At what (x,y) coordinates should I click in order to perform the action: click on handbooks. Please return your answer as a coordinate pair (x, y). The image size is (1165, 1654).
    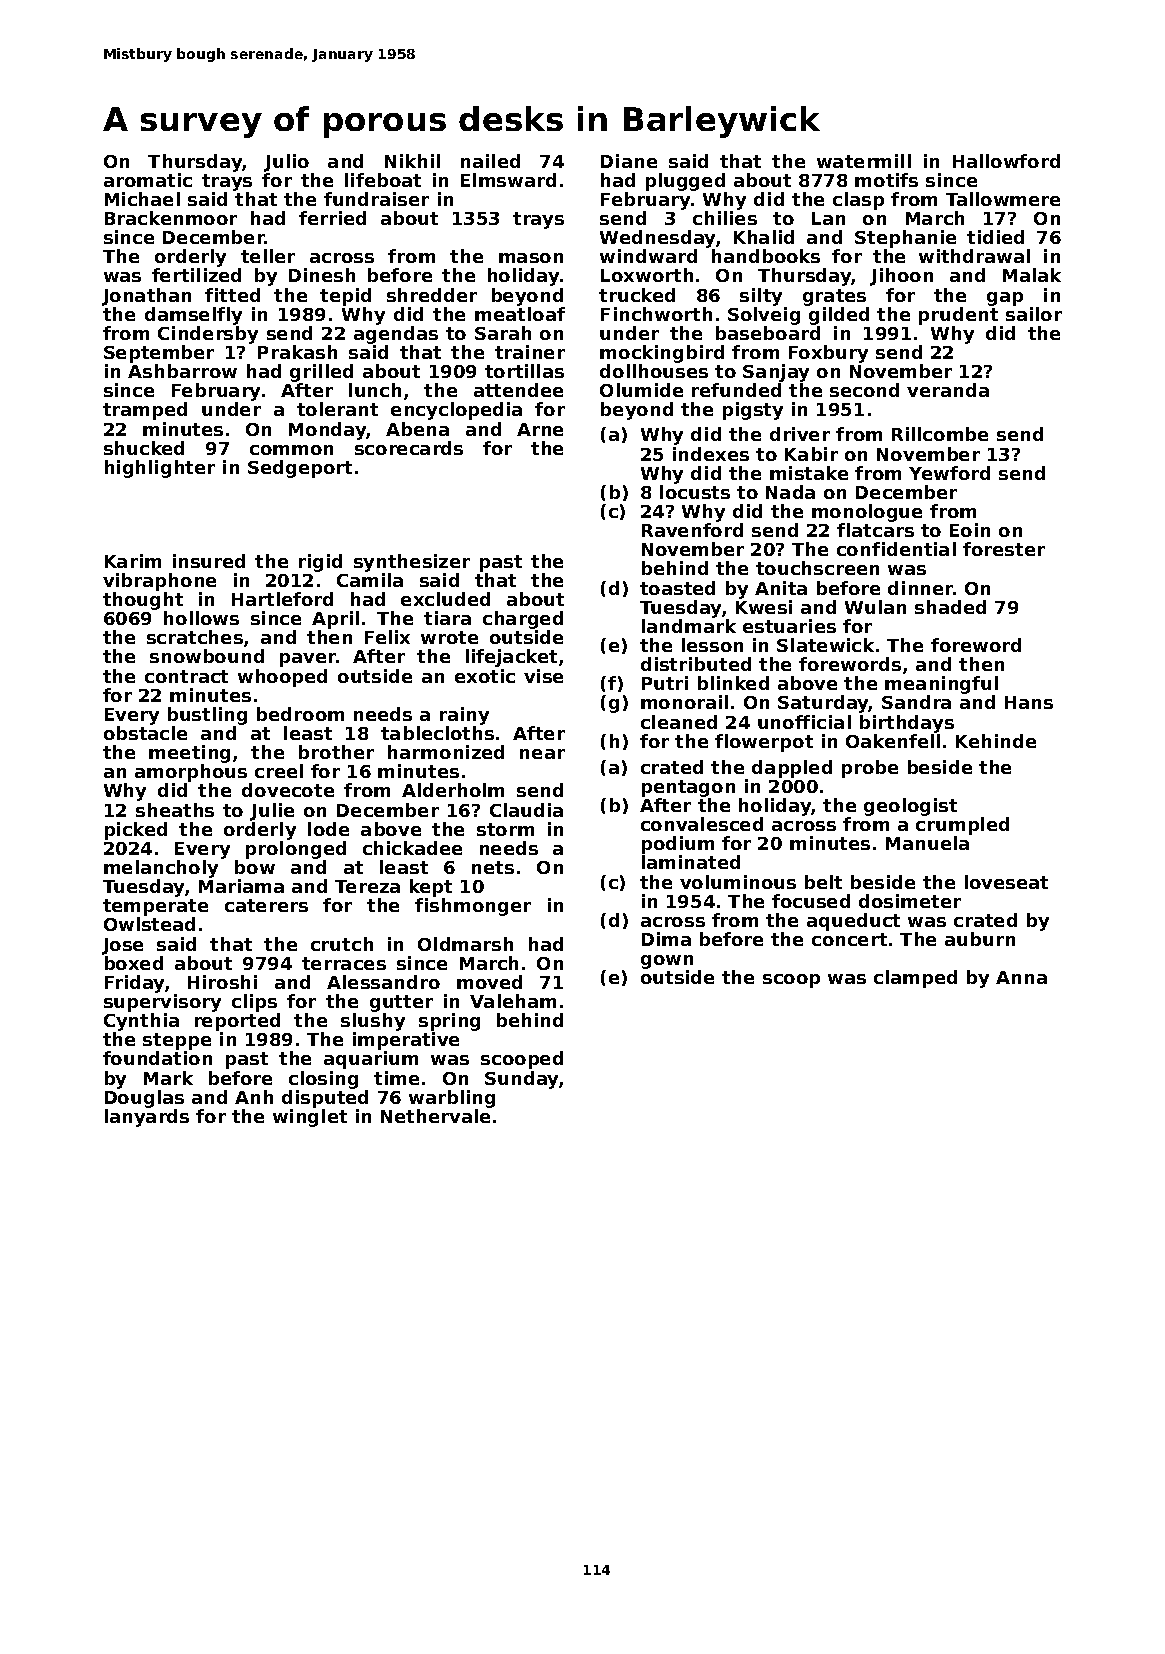
    Looking at the image, I should click on (766, 256).
